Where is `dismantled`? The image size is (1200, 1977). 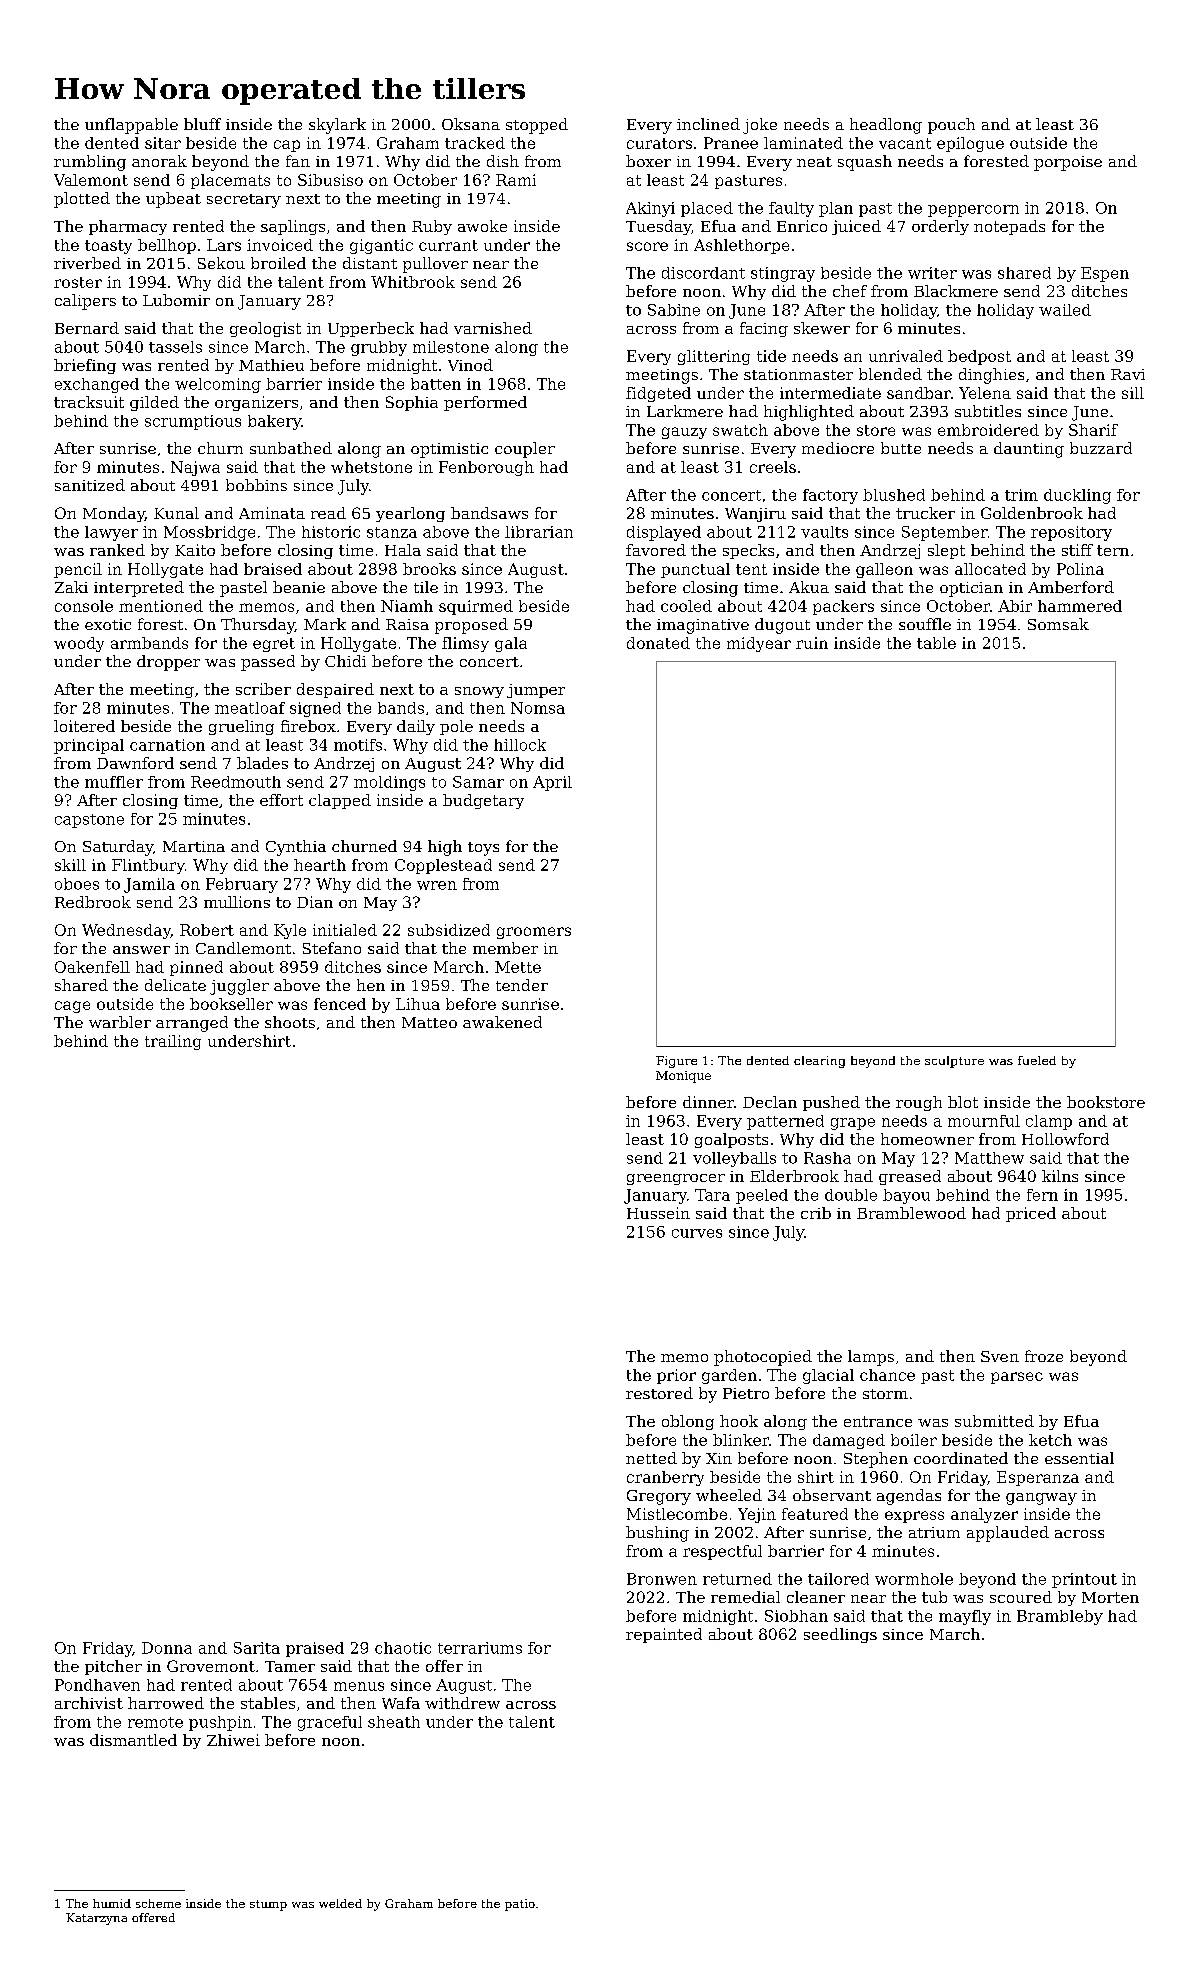 dismantled is located at coordinates (133, 1740).
